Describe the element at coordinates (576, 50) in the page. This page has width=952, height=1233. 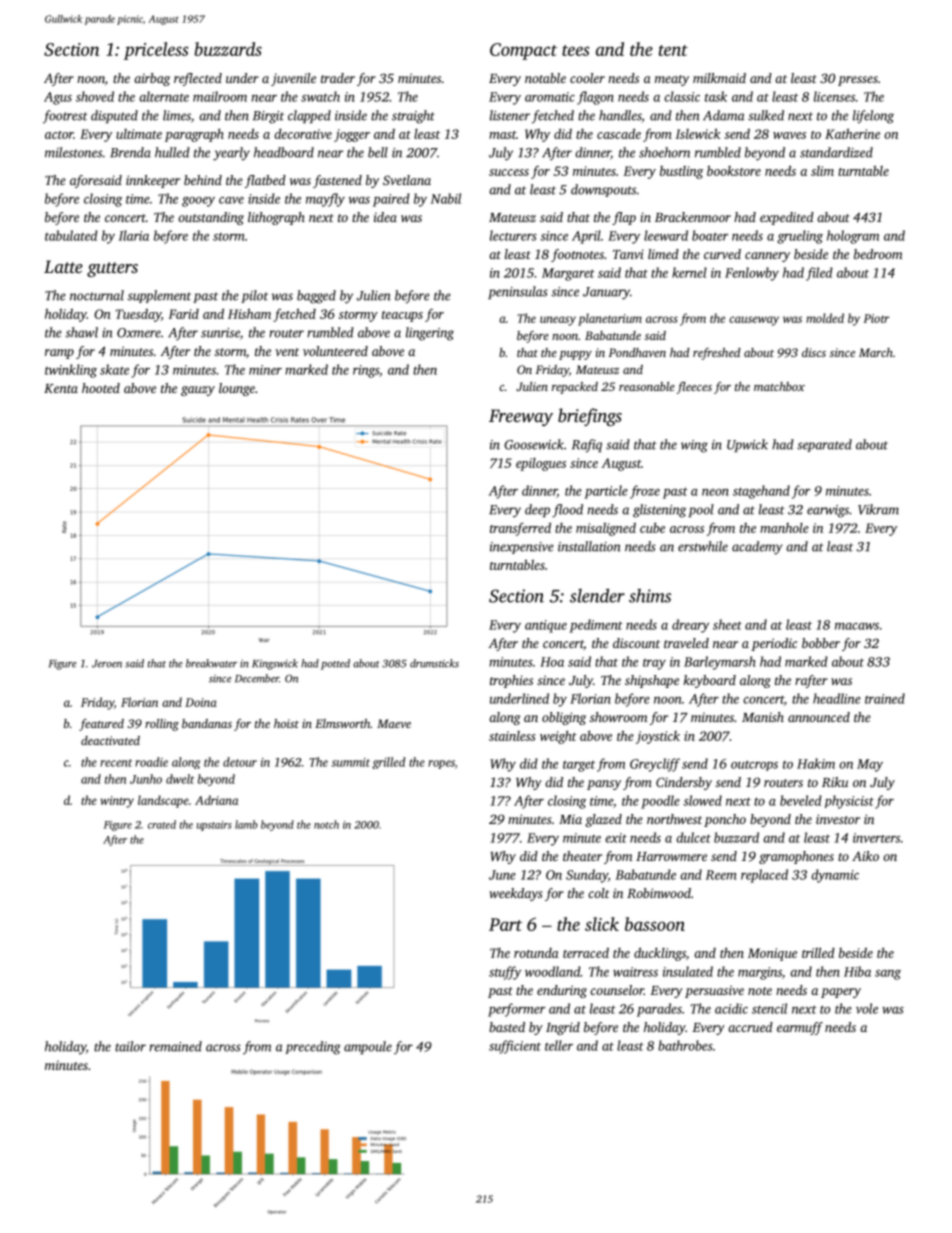
I see `tees` at that location.
